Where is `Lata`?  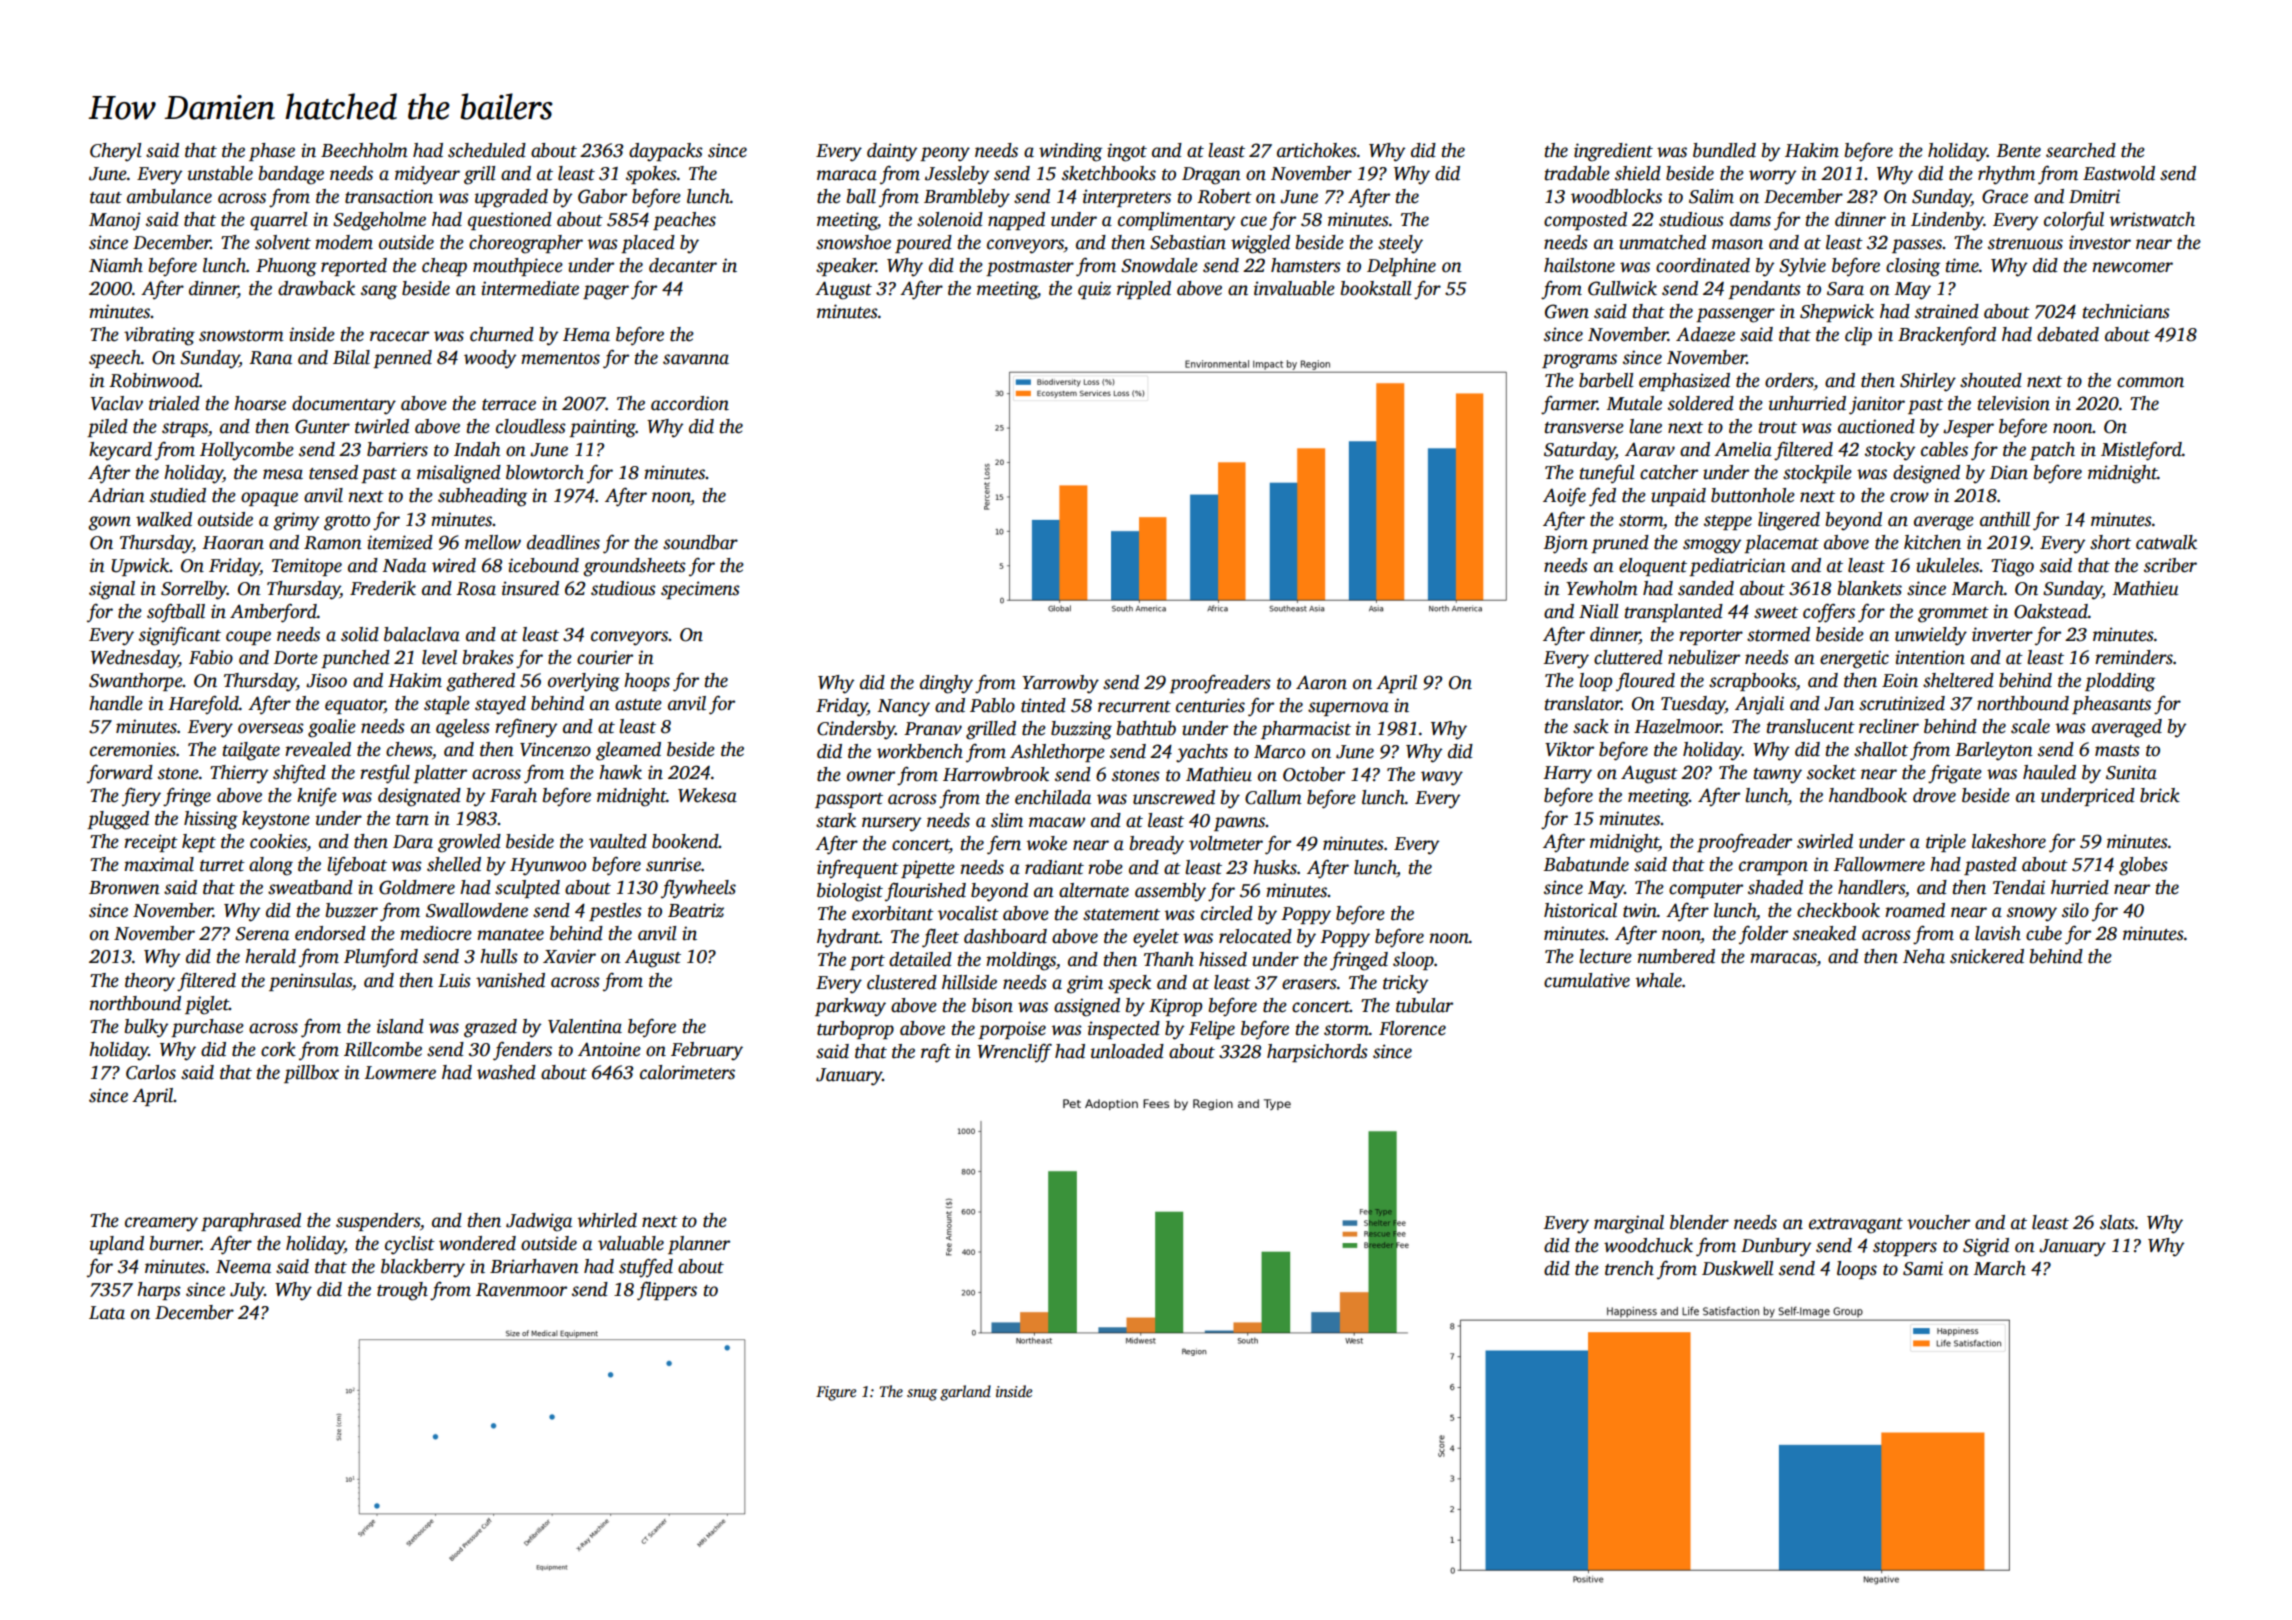
Lata is located at coordinates (107, 1313).
